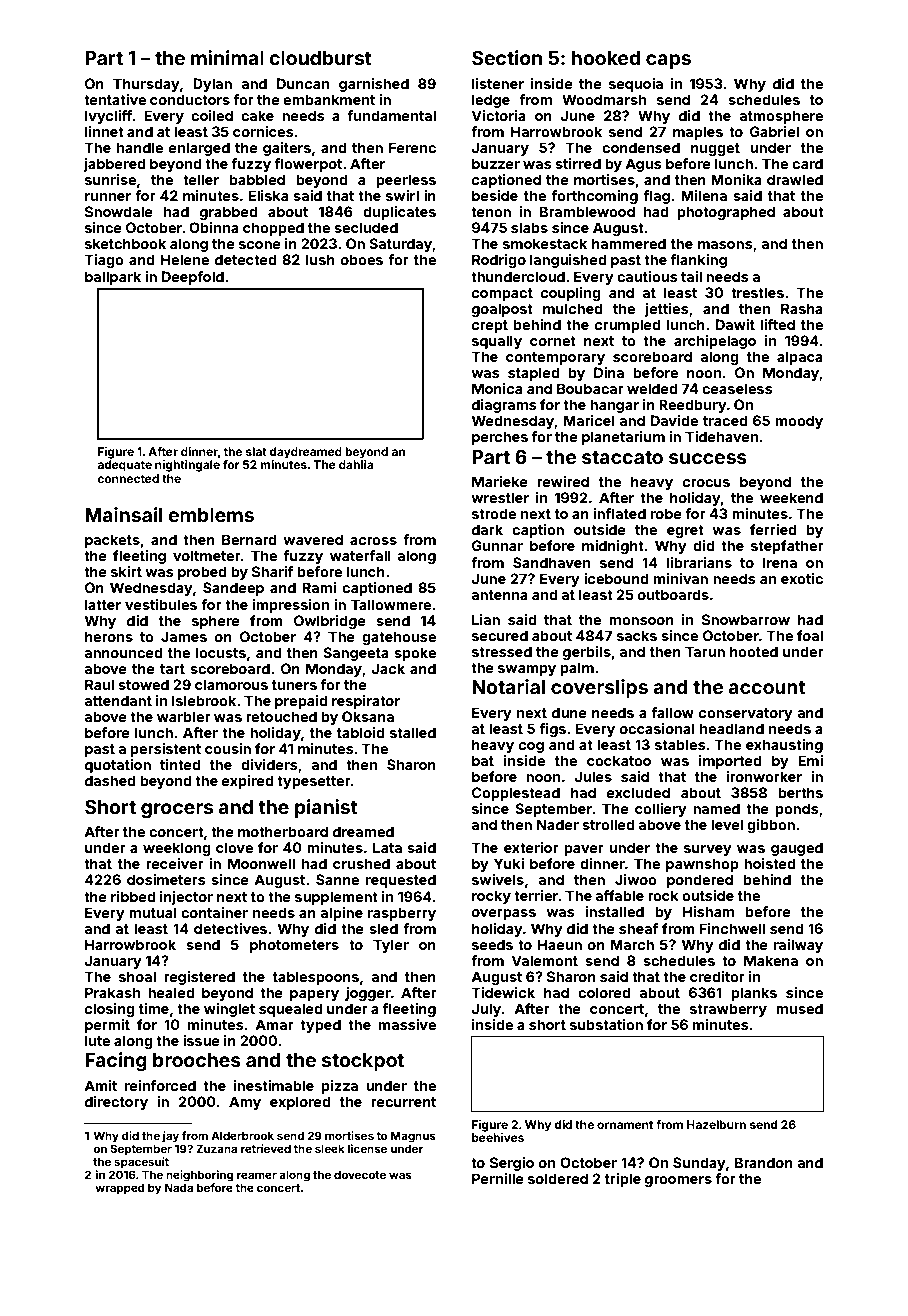 The width and height of the screenshot is (908, 1316). Describe the element at coordinates (587, 653) in the screenshot. I see `gerbils` at that location.
